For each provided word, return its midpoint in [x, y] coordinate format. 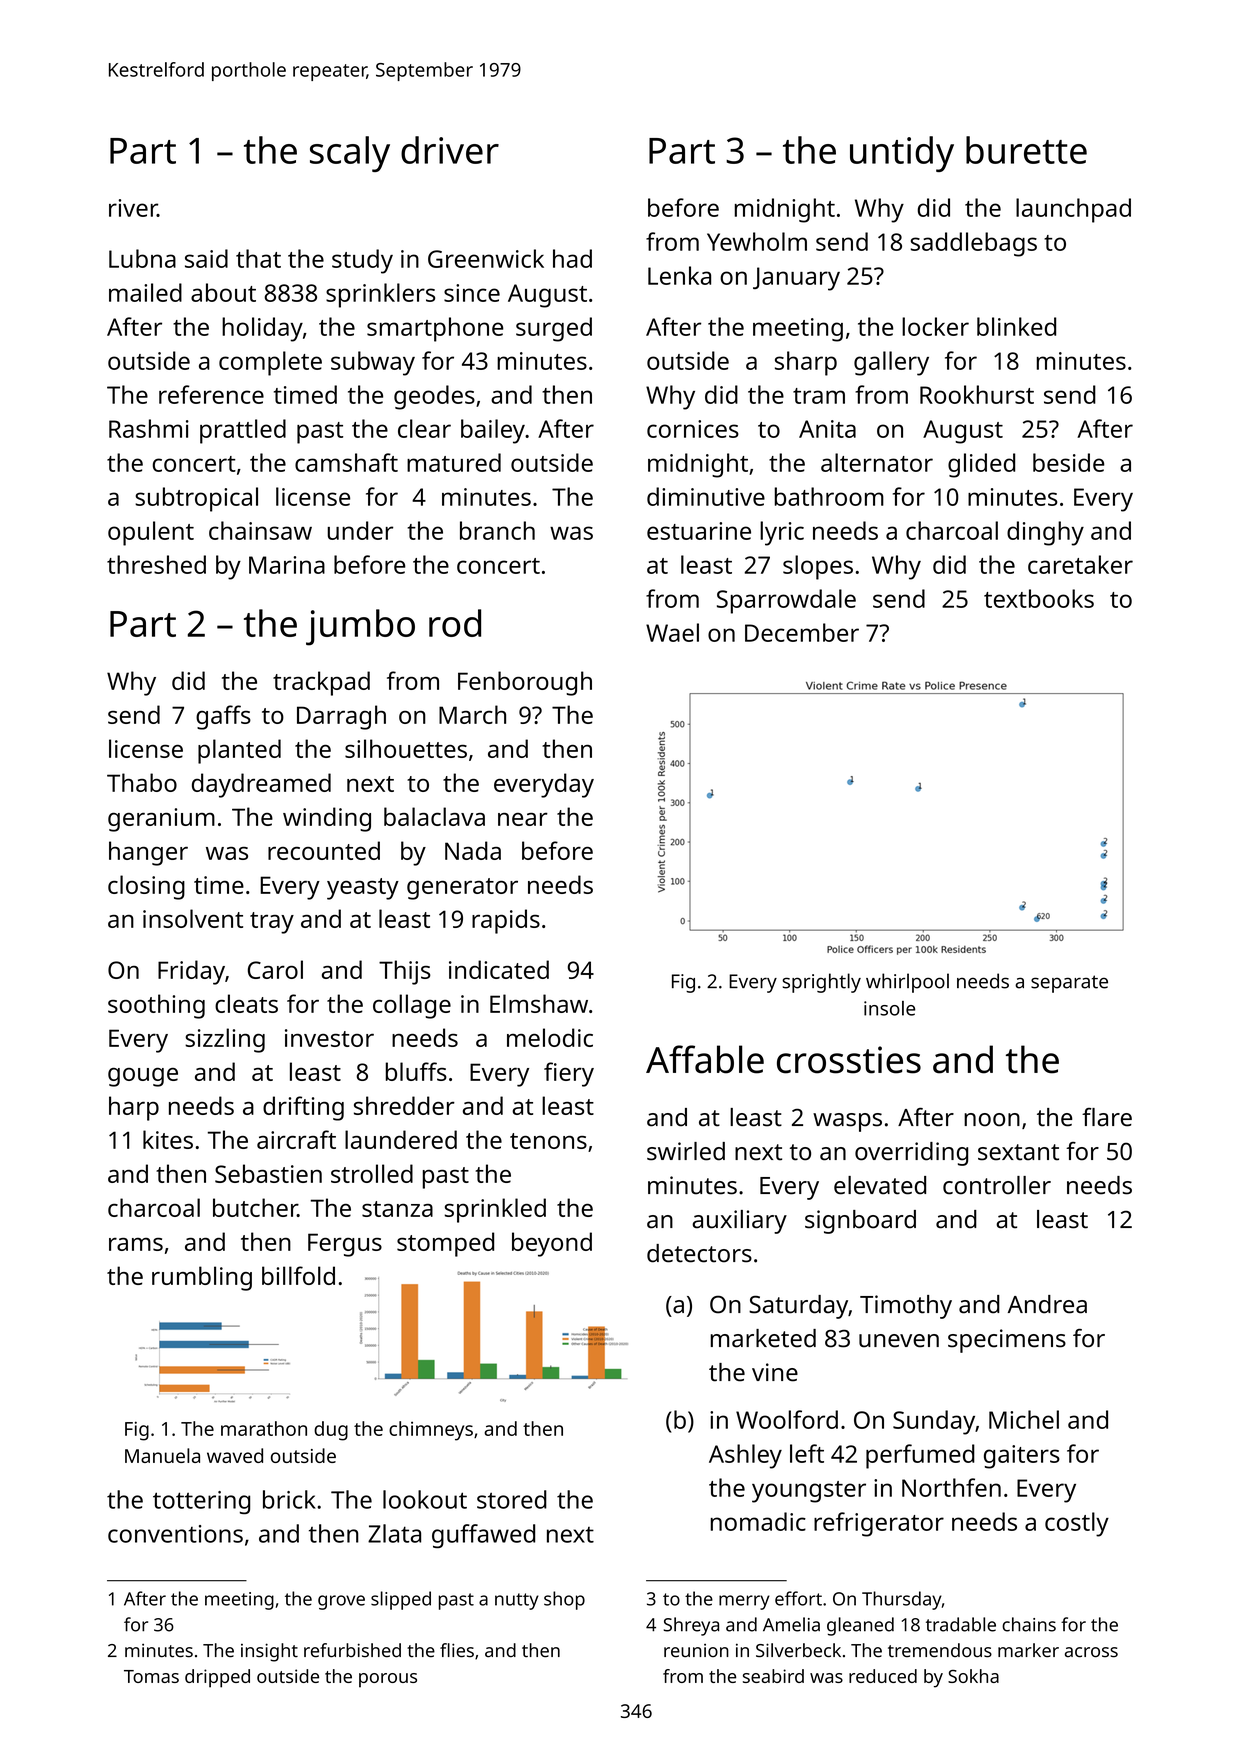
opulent [151, 533]
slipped [401, 1600]
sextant [1018, 1152]
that [258, 258]
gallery [891, 363]
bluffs [416, 1071]
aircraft [296, 1139]
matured [454, 462]
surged [554, 329]
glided [981, 465]
